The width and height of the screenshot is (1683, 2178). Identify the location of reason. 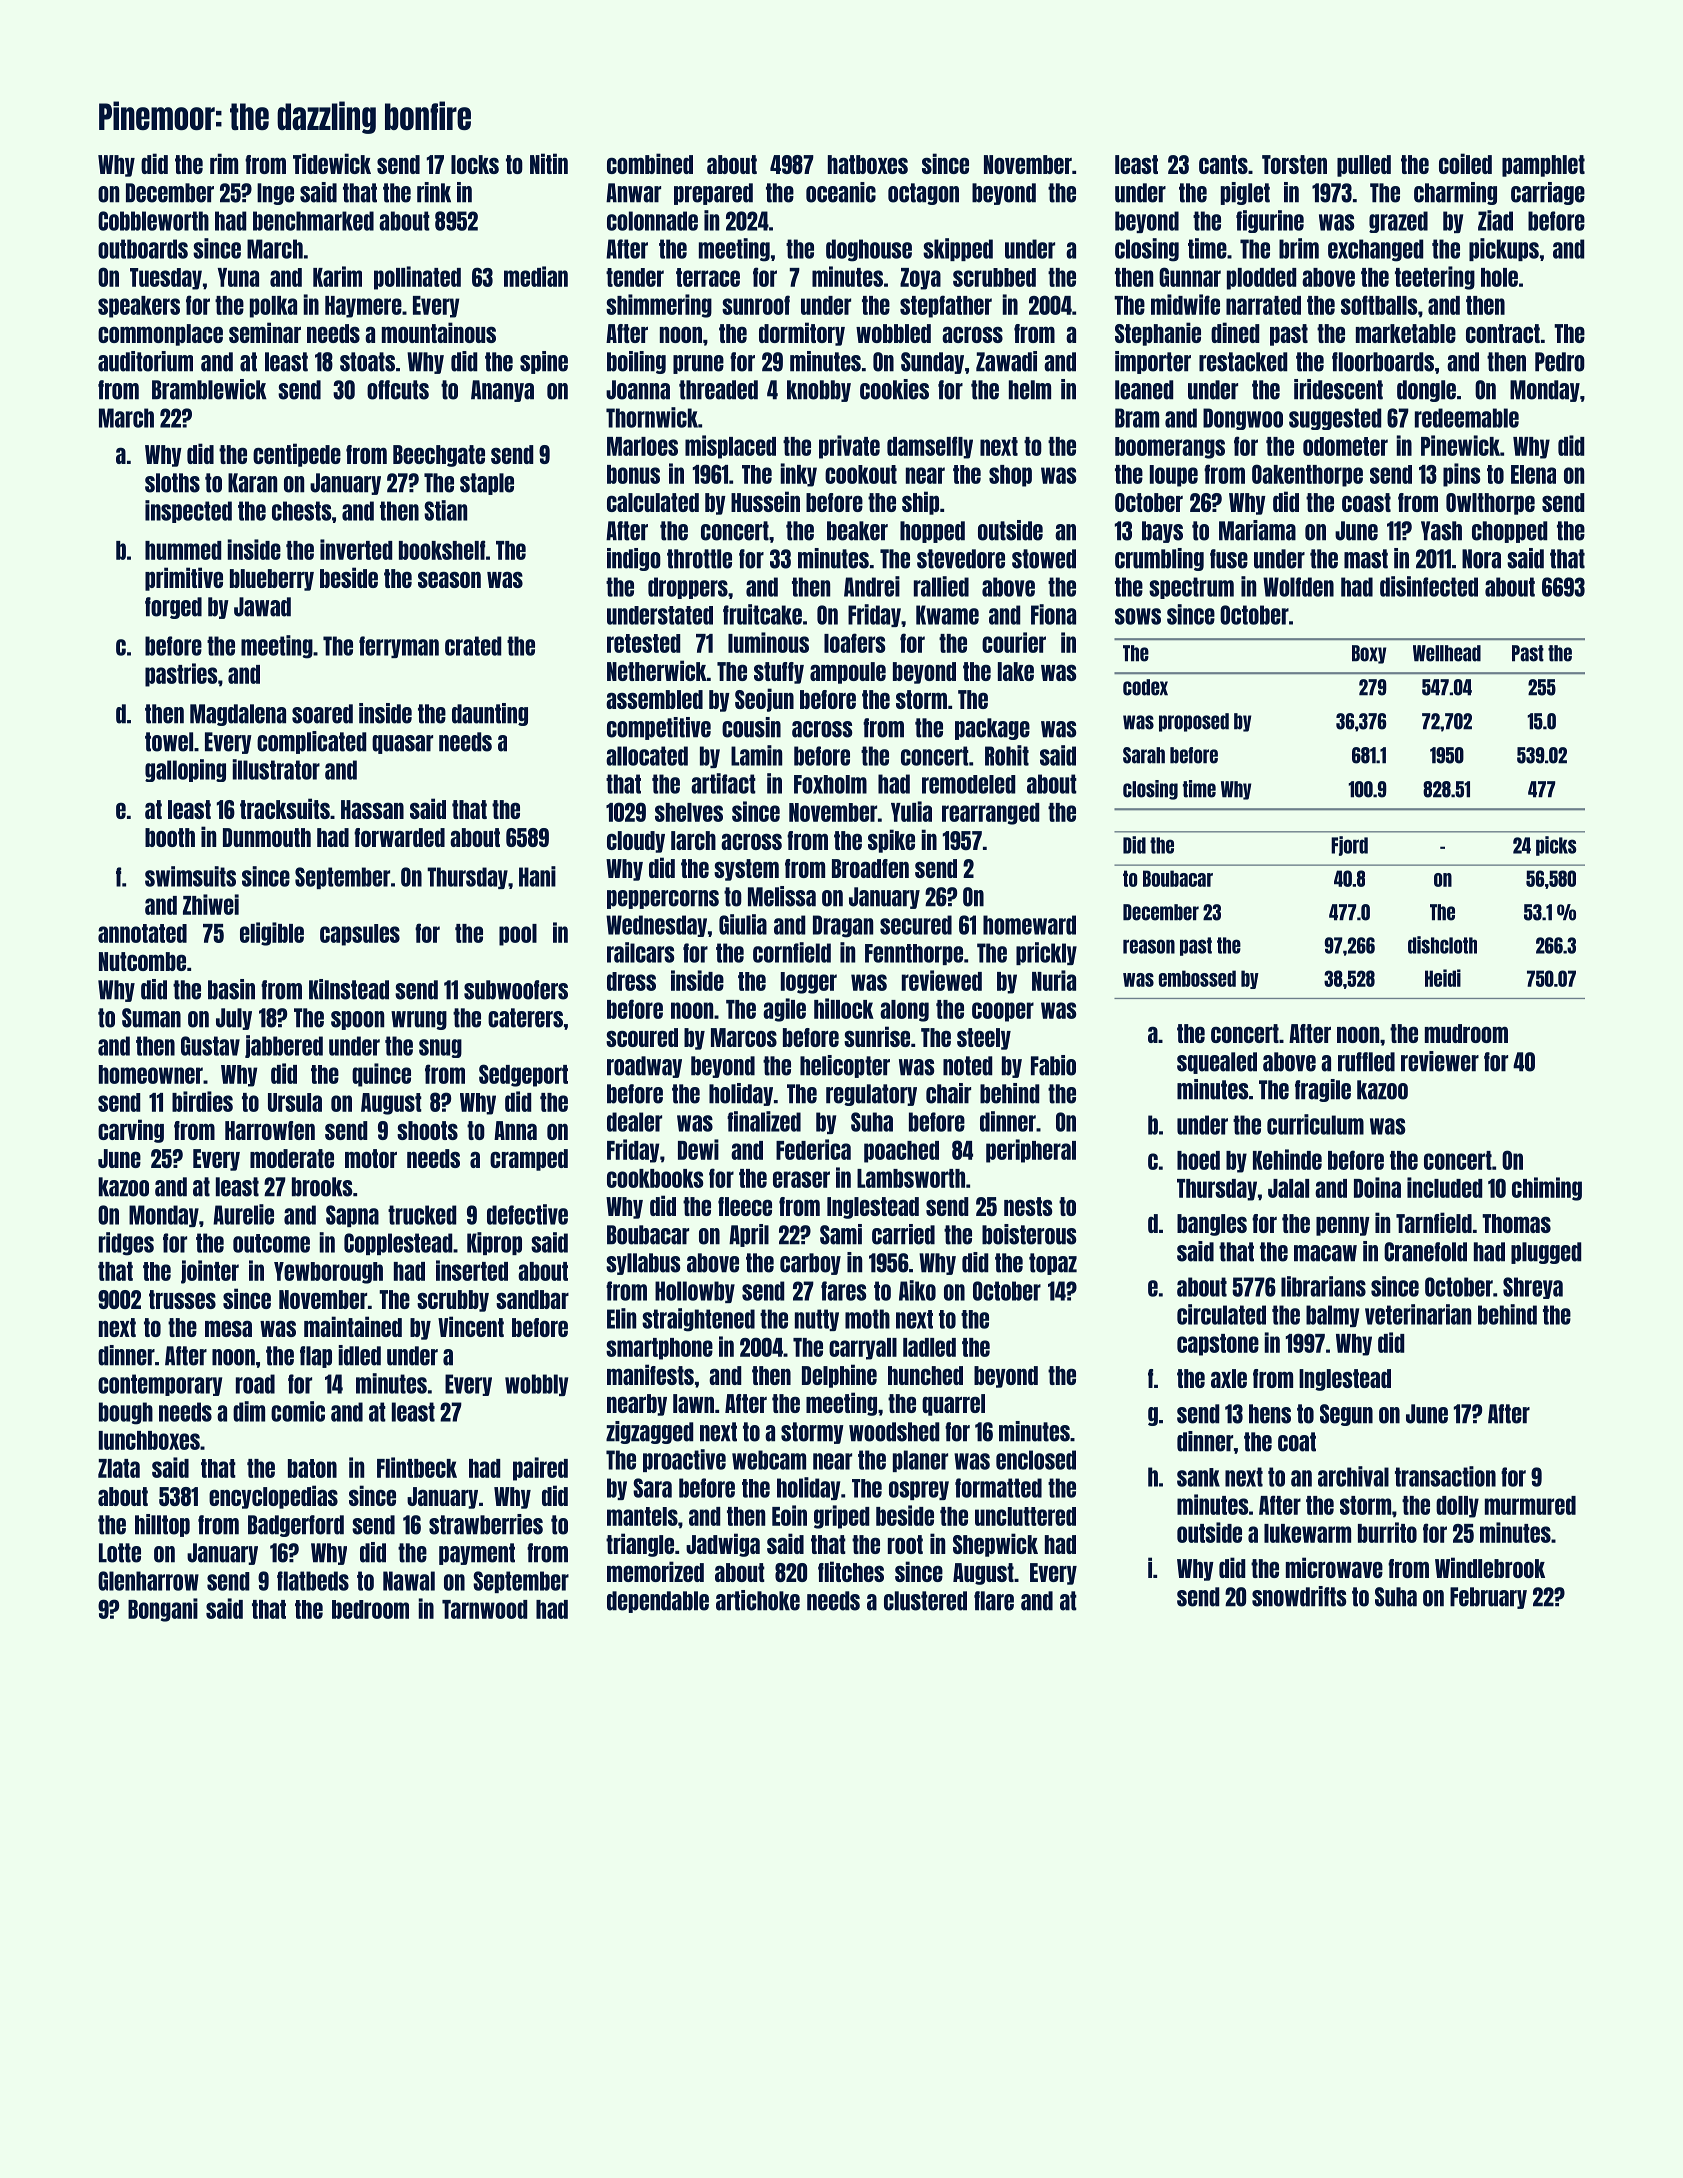
(1149, 946).
